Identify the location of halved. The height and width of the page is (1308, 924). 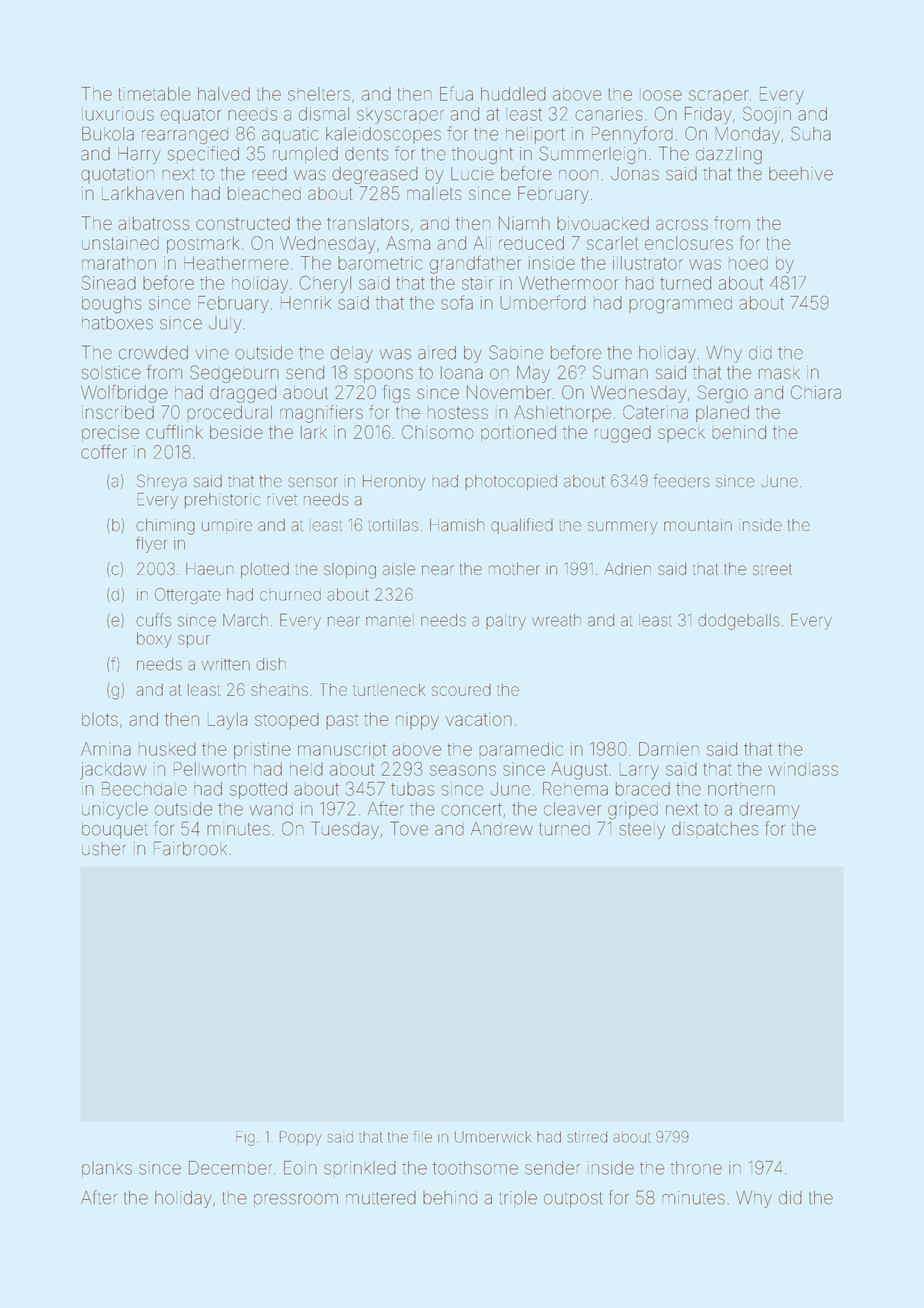
(224, 94).
